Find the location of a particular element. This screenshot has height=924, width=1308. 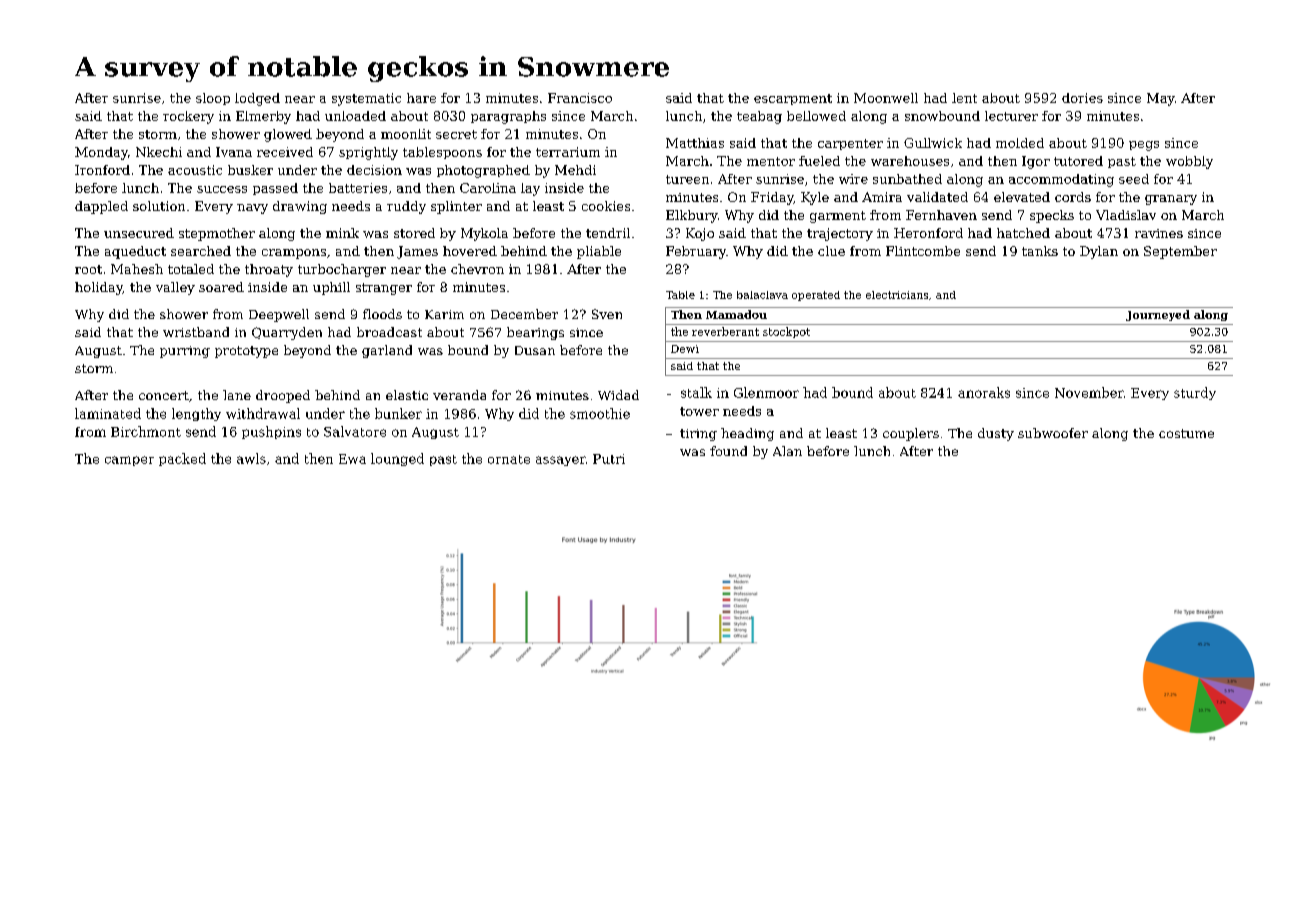

Matthias is located at coordinates (695, 143).
